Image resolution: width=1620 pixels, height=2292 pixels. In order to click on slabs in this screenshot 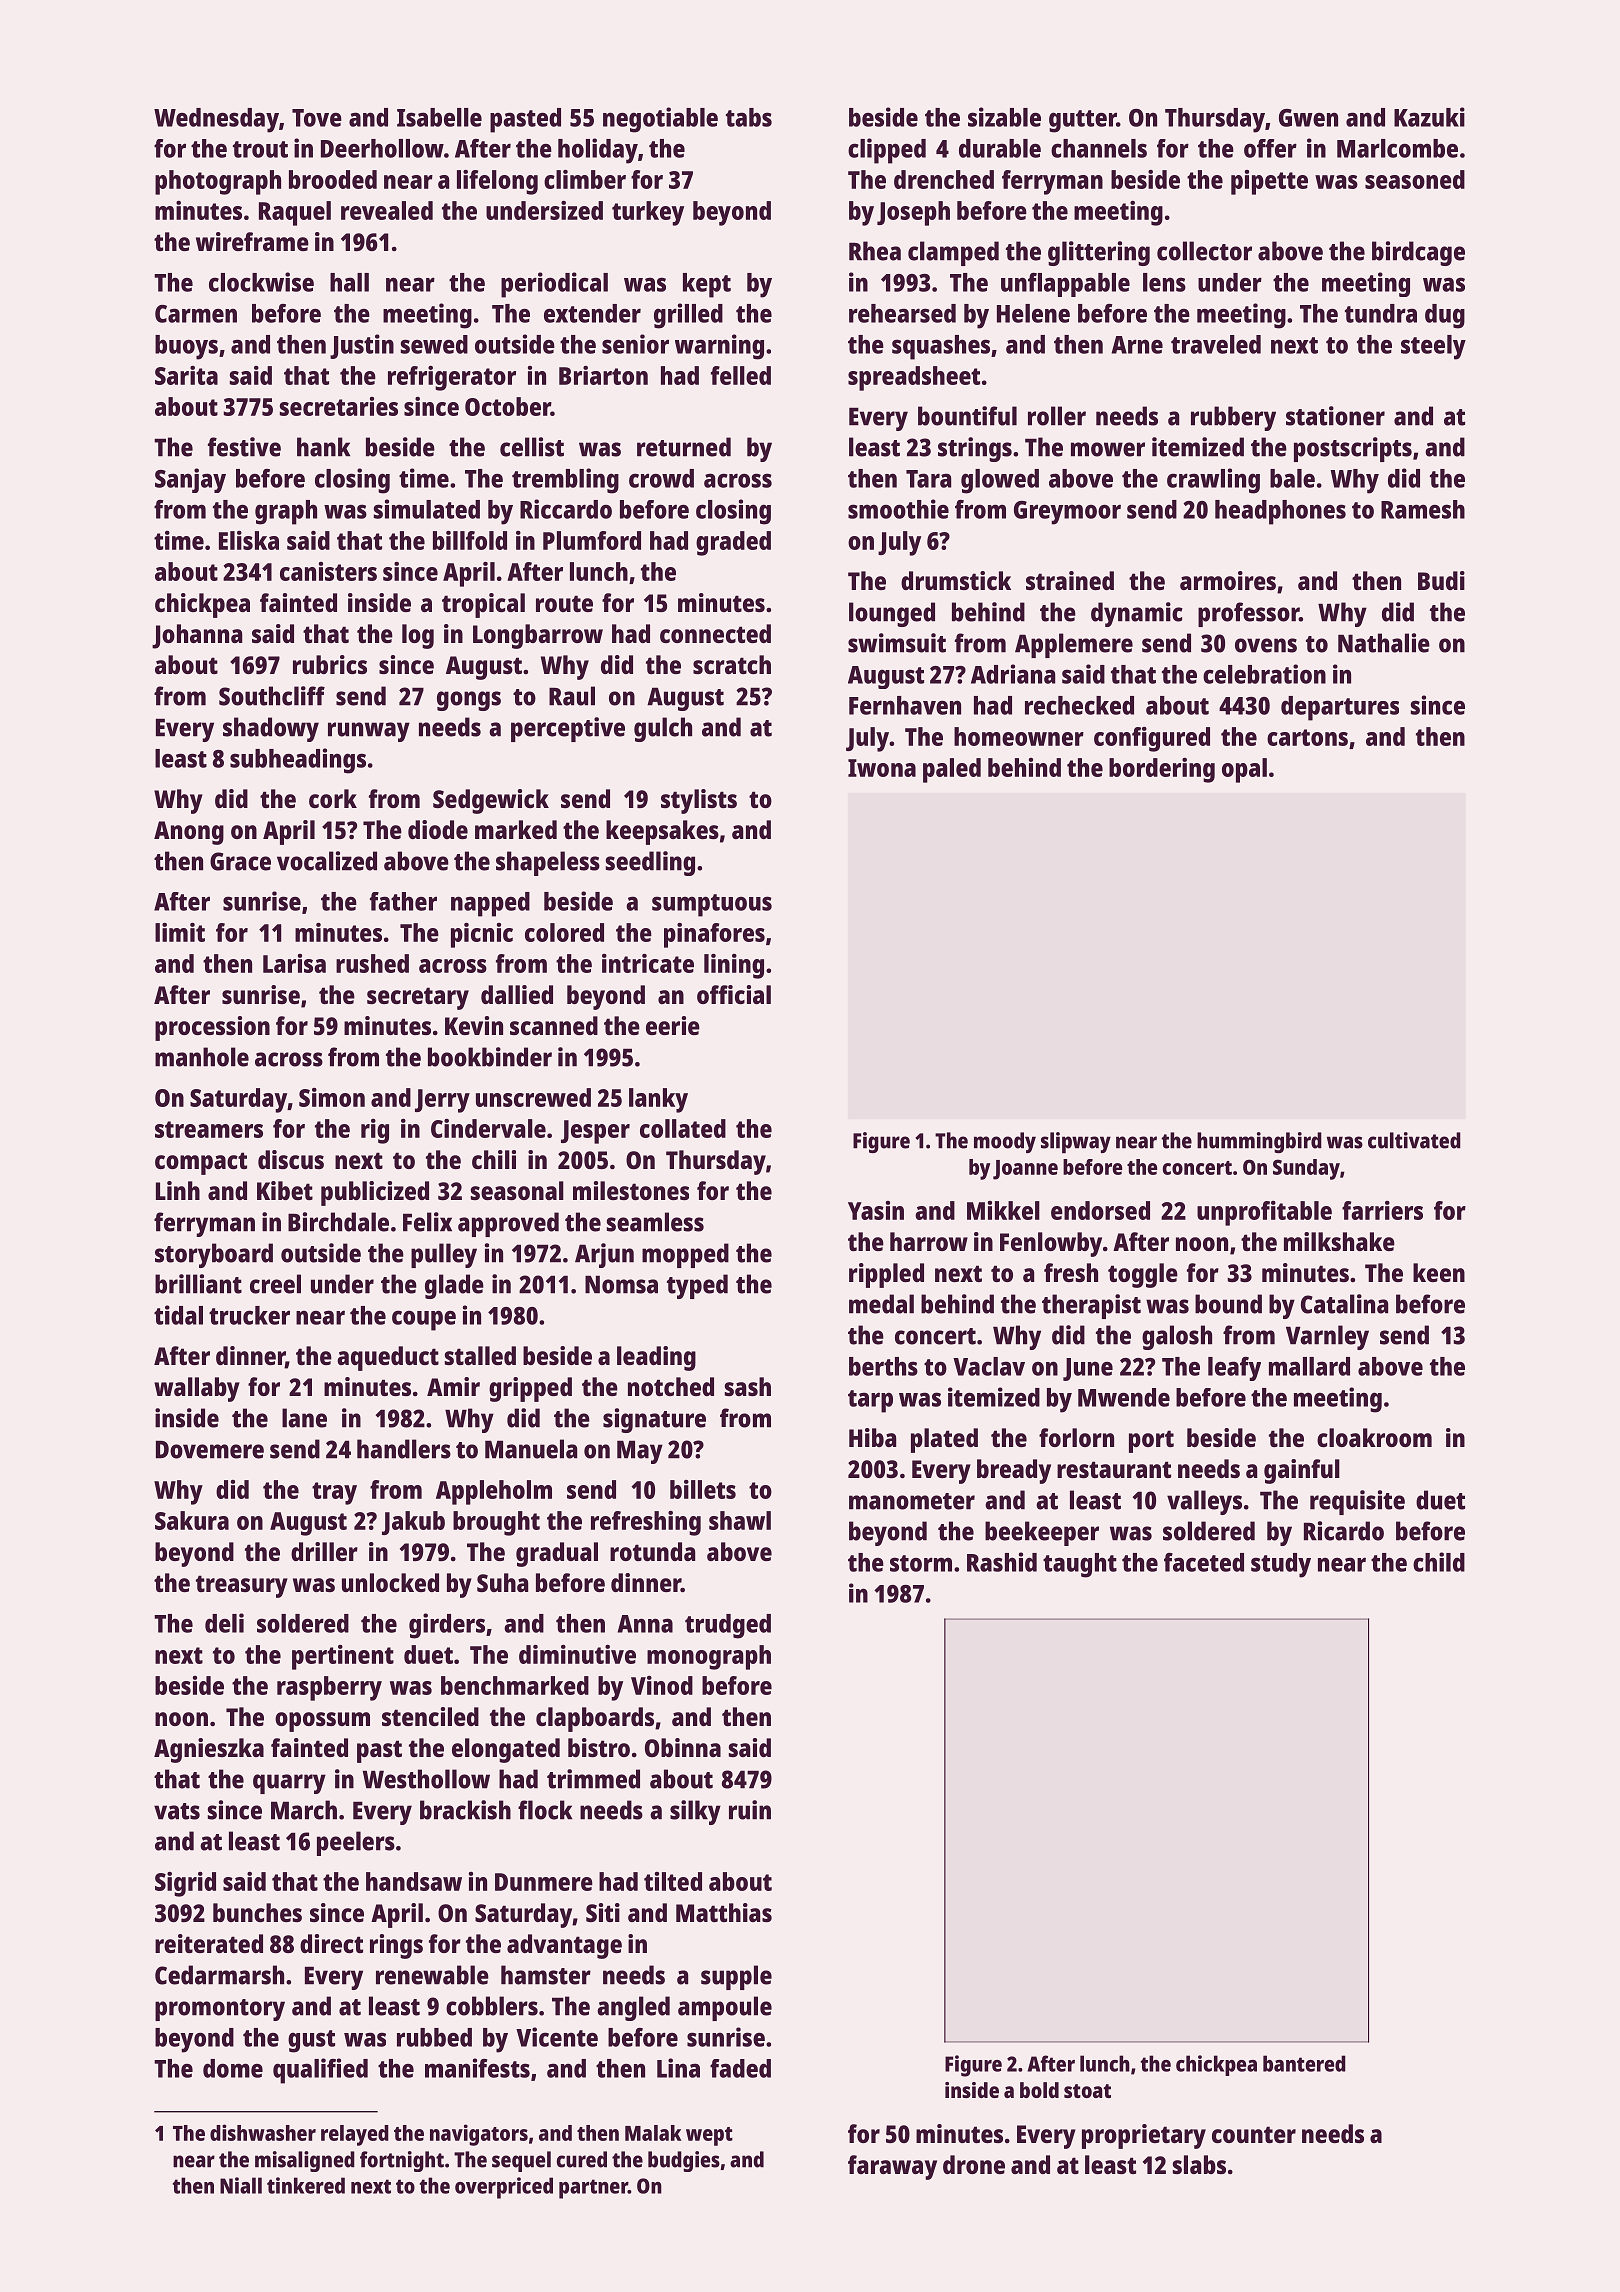, I will do `click(1199, 2164)`.
